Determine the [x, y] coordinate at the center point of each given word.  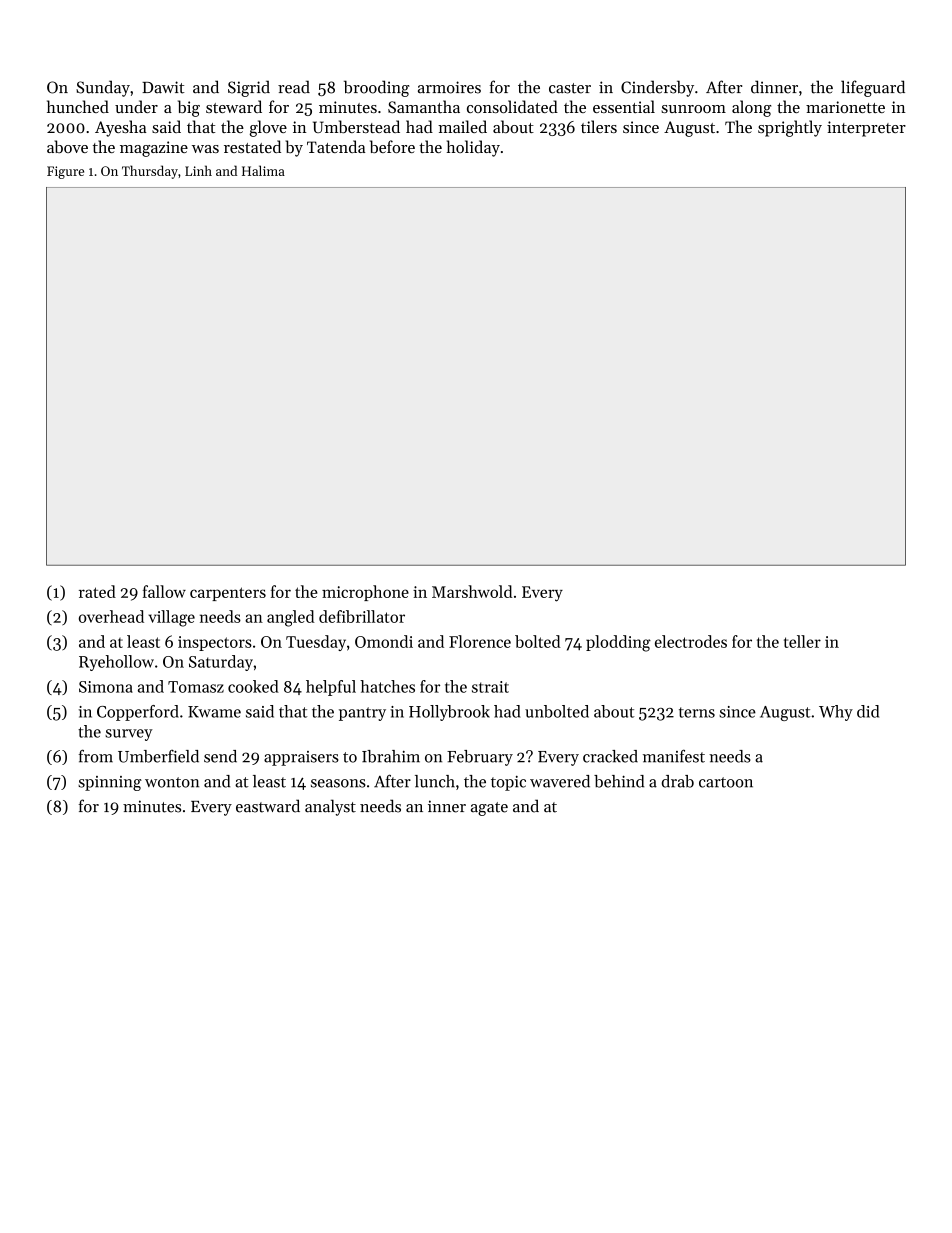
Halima [263, 170]
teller [802, 641]
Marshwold [472, 591]
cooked [253, 686]
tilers [599, 126]
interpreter [866, 129]
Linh [198, 170]
